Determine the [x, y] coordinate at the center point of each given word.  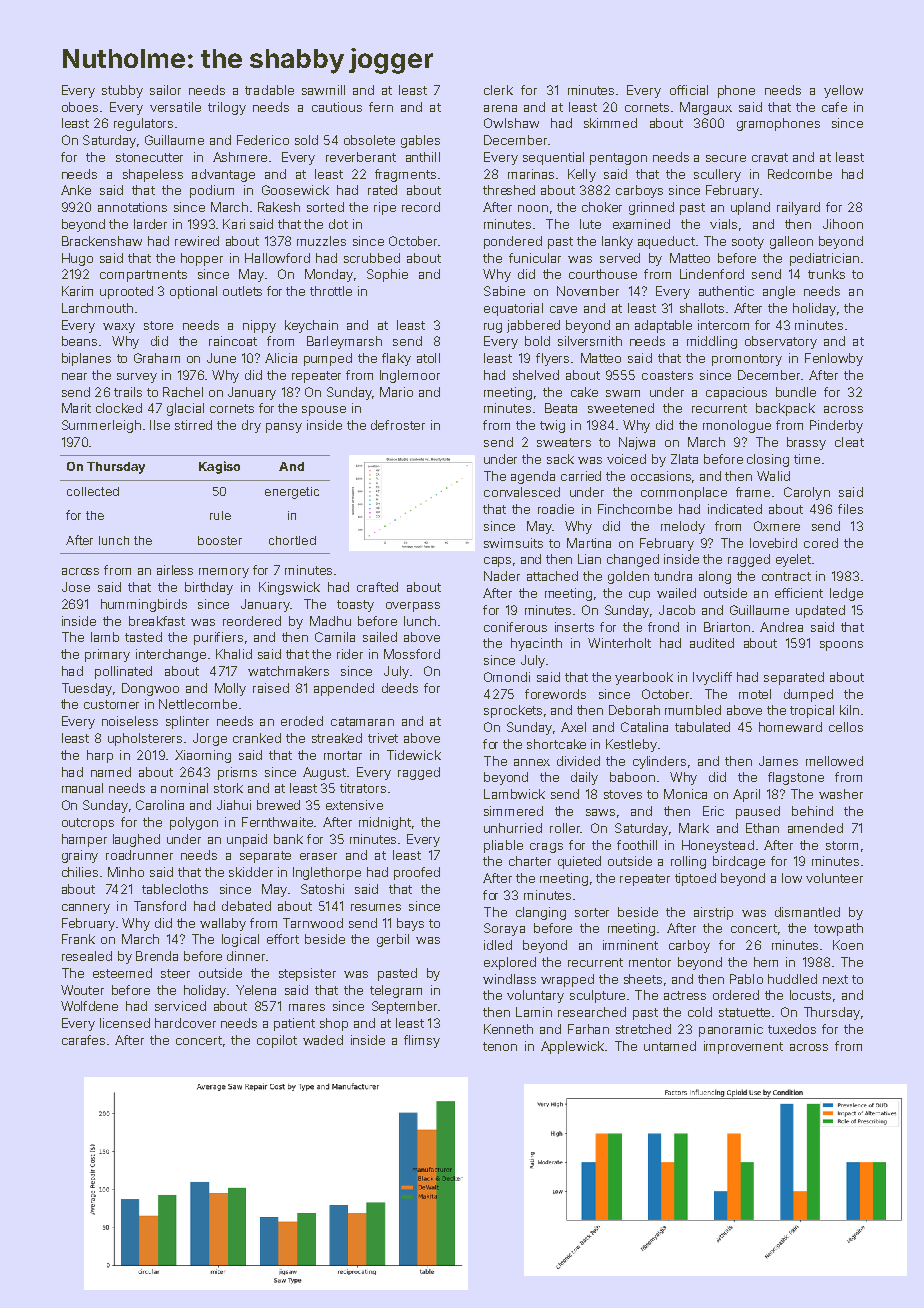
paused [758, 812]
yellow [843, 91]
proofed [417, 873]
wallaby [223, 924]
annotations [132, 207]
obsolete [369, 140]
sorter [592, 912]
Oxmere [777, 526]
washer [841, 794]
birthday [209, 588]
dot [338, 224]
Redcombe [800, 174]
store [158, 325]
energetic [292, 493]
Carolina [160, 805]
